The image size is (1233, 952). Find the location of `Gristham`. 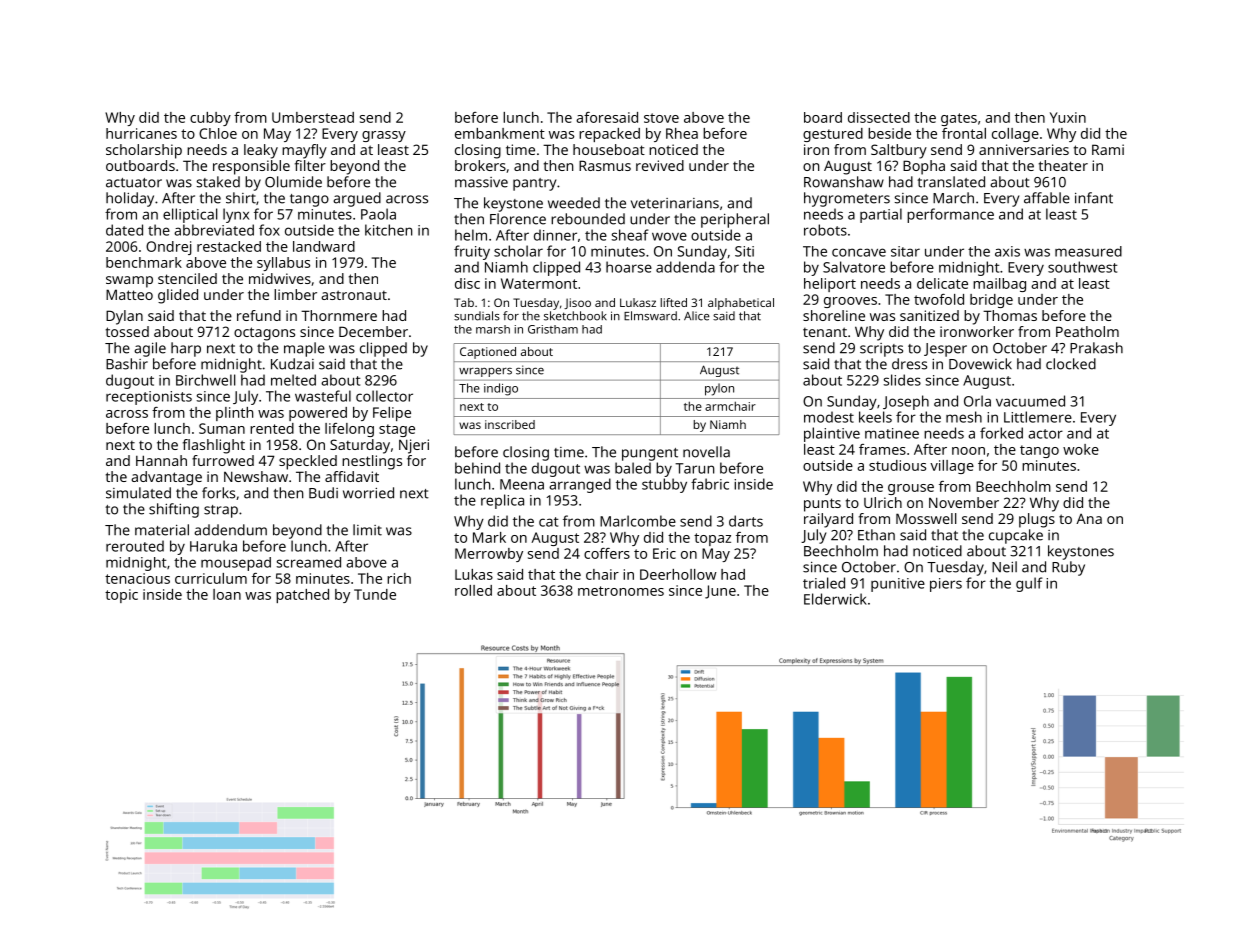

Gristham is located at coordinates (553, 329).
